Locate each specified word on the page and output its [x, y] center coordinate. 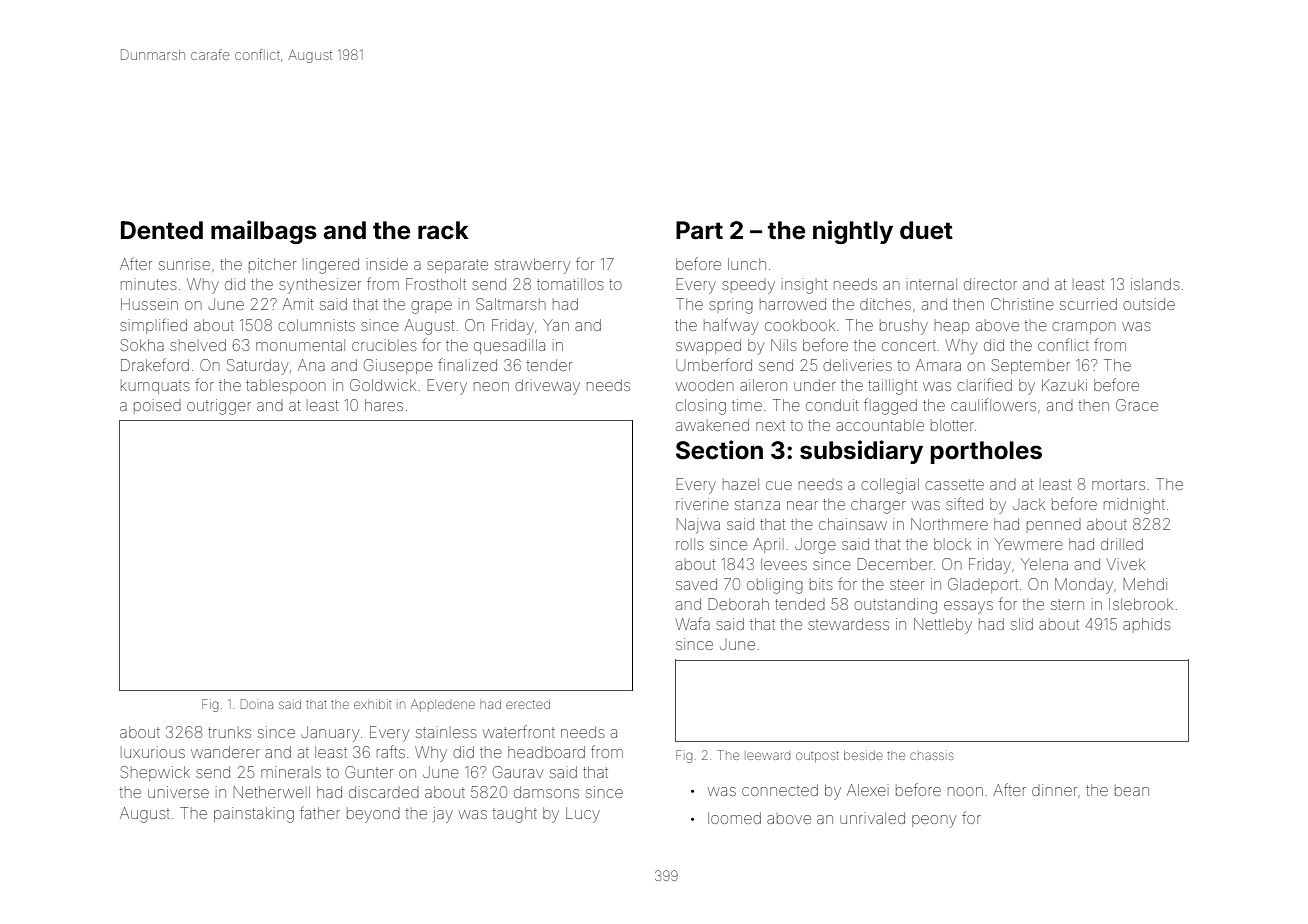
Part [699, 230]
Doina [257, 704]
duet [926, 230]
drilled [1122, 544]
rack [443, 230]
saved [696, 584]
